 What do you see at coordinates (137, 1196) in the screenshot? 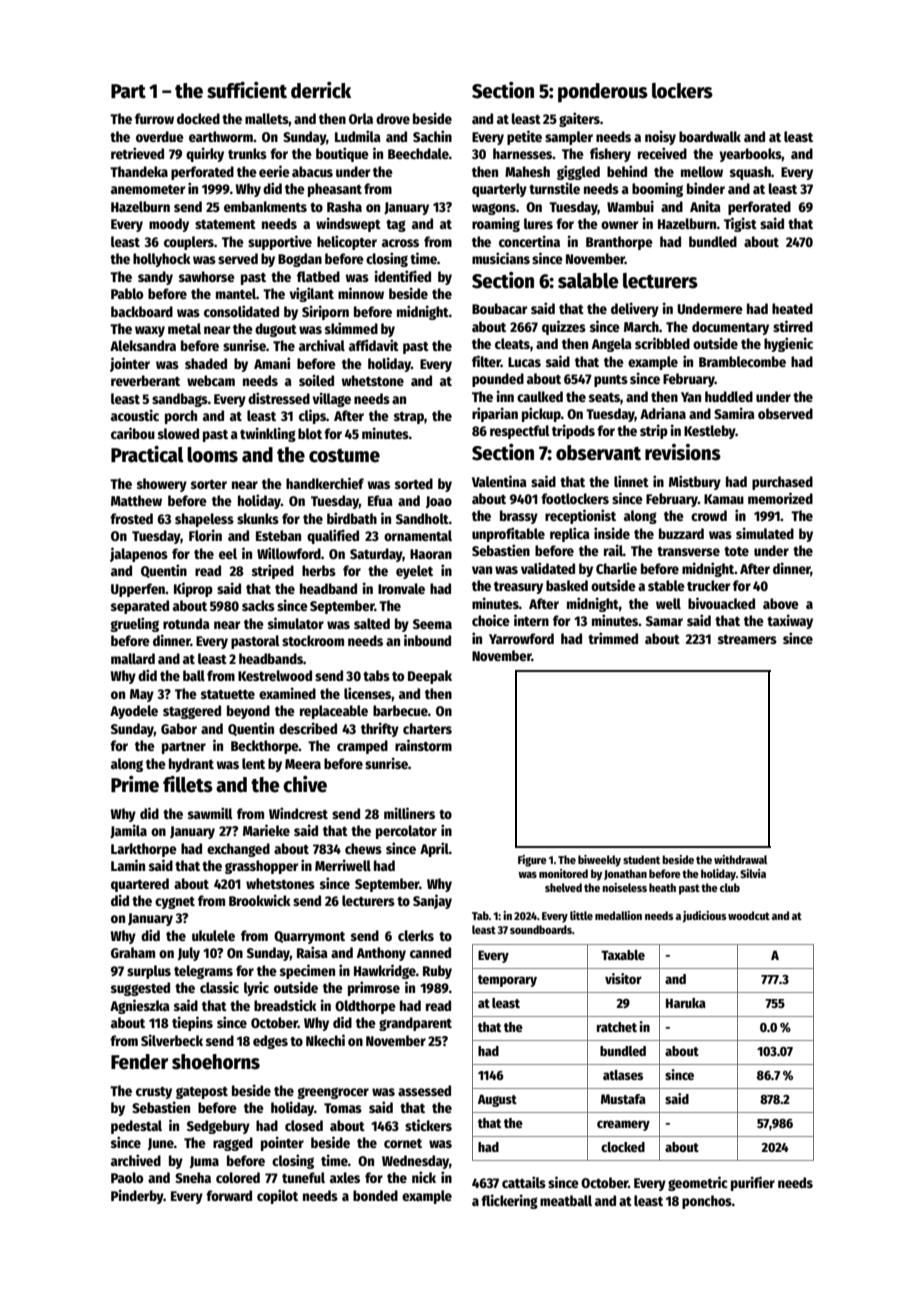
I see `Pinderby` at bounding box center [137, 1196].
